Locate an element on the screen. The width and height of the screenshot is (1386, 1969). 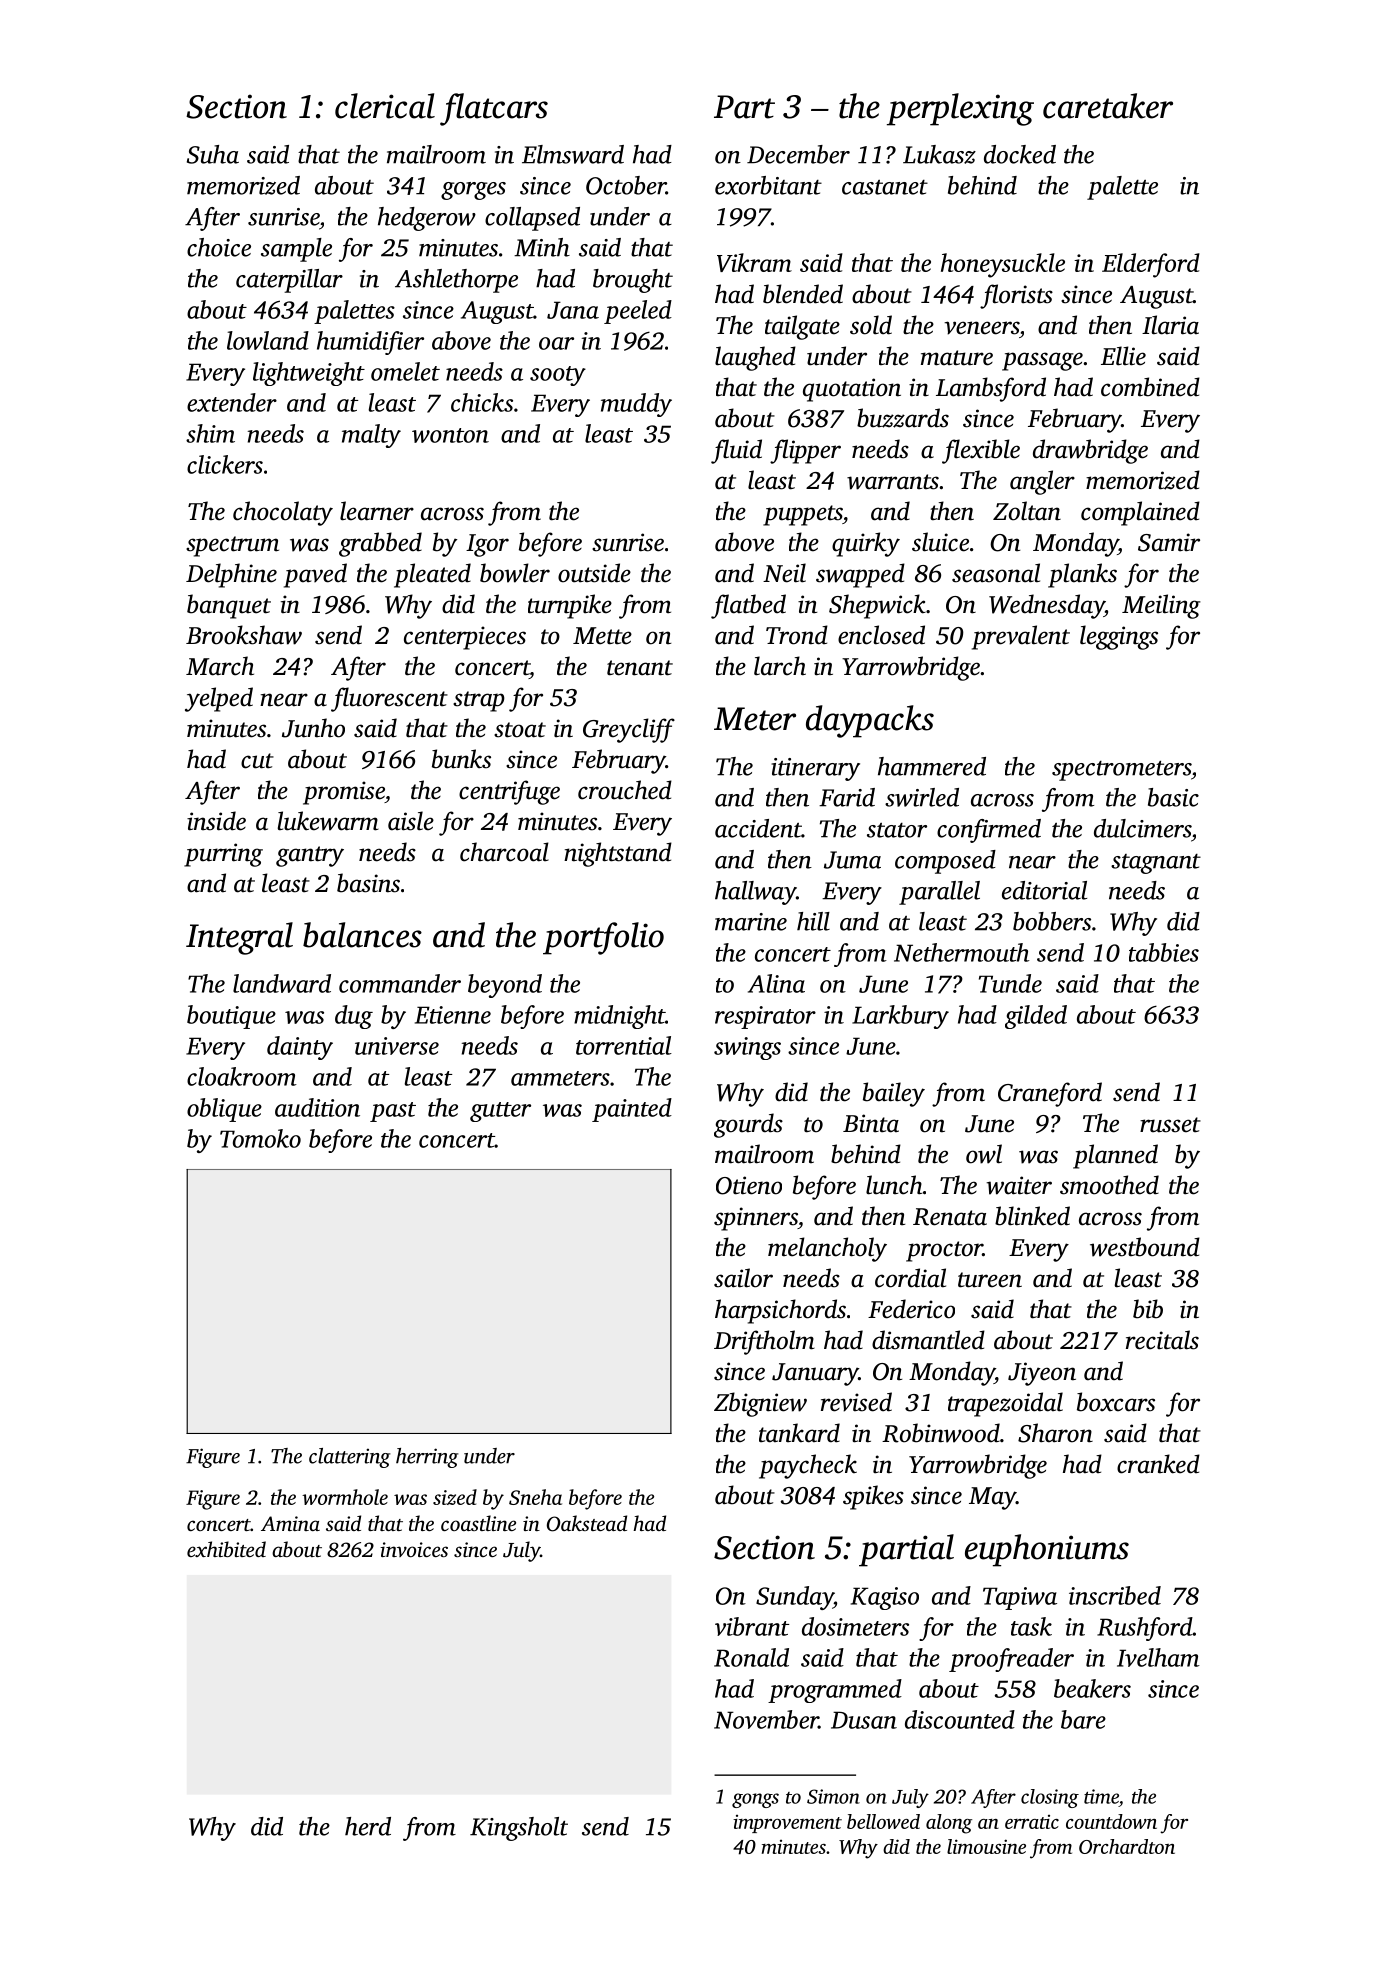
brought is located at coordinates (633, 281).
